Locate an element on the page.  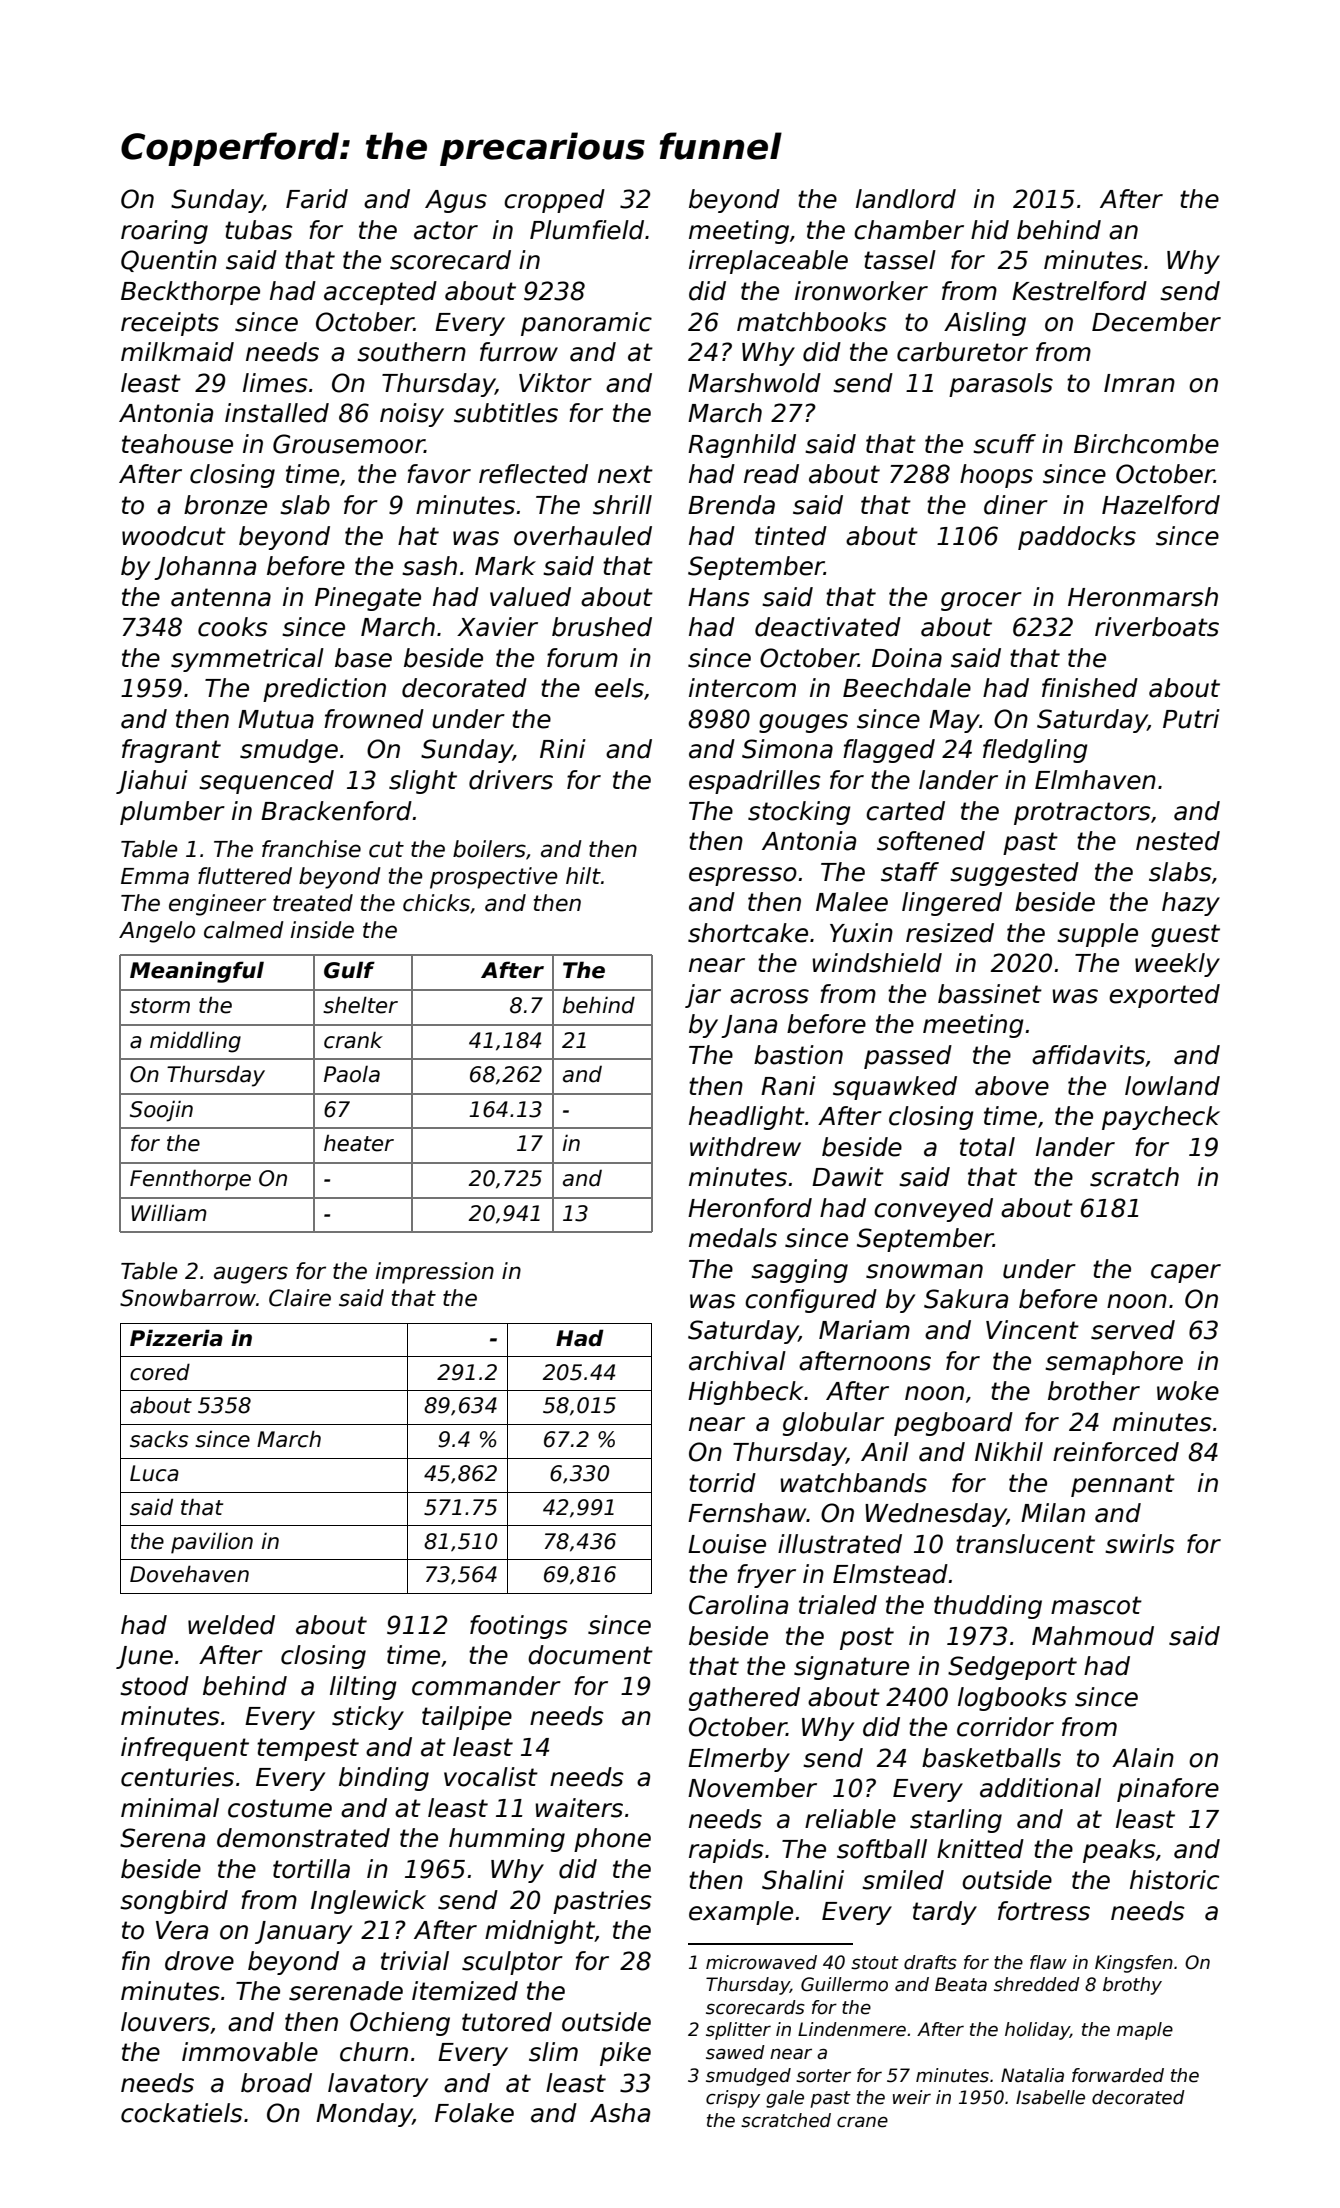
nested is located at coordinates (1178, 841).
